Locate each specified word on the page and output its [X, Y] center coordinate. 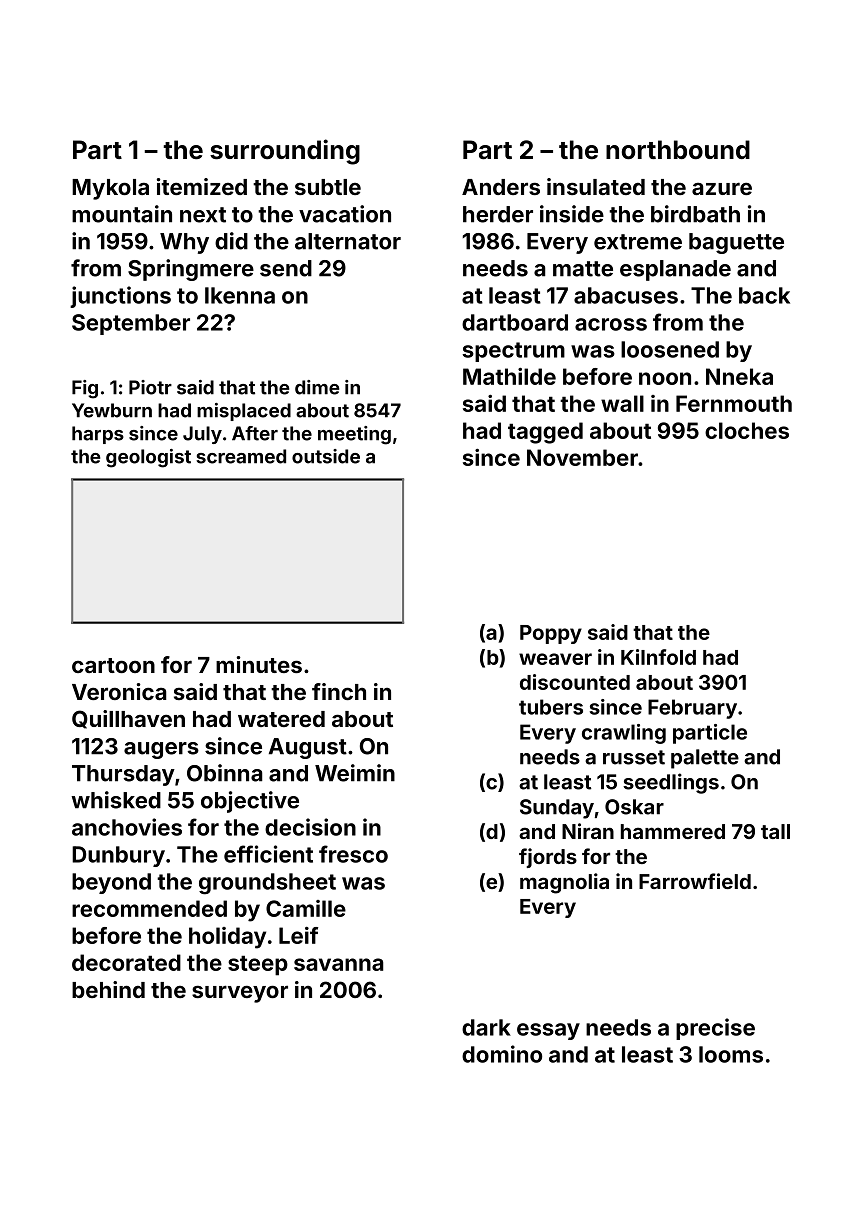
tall [775, 831]
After [255, 433]
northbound [678, 150]
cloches [747, 430]
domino [502, 1054]
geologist [148, 458]
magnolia [564, 883]
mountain [122, 214]
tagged [545, 433]
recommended [149, 908]
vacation [345, 214]
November [582, 457]
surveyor [240, 994]
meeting [354, 435]
